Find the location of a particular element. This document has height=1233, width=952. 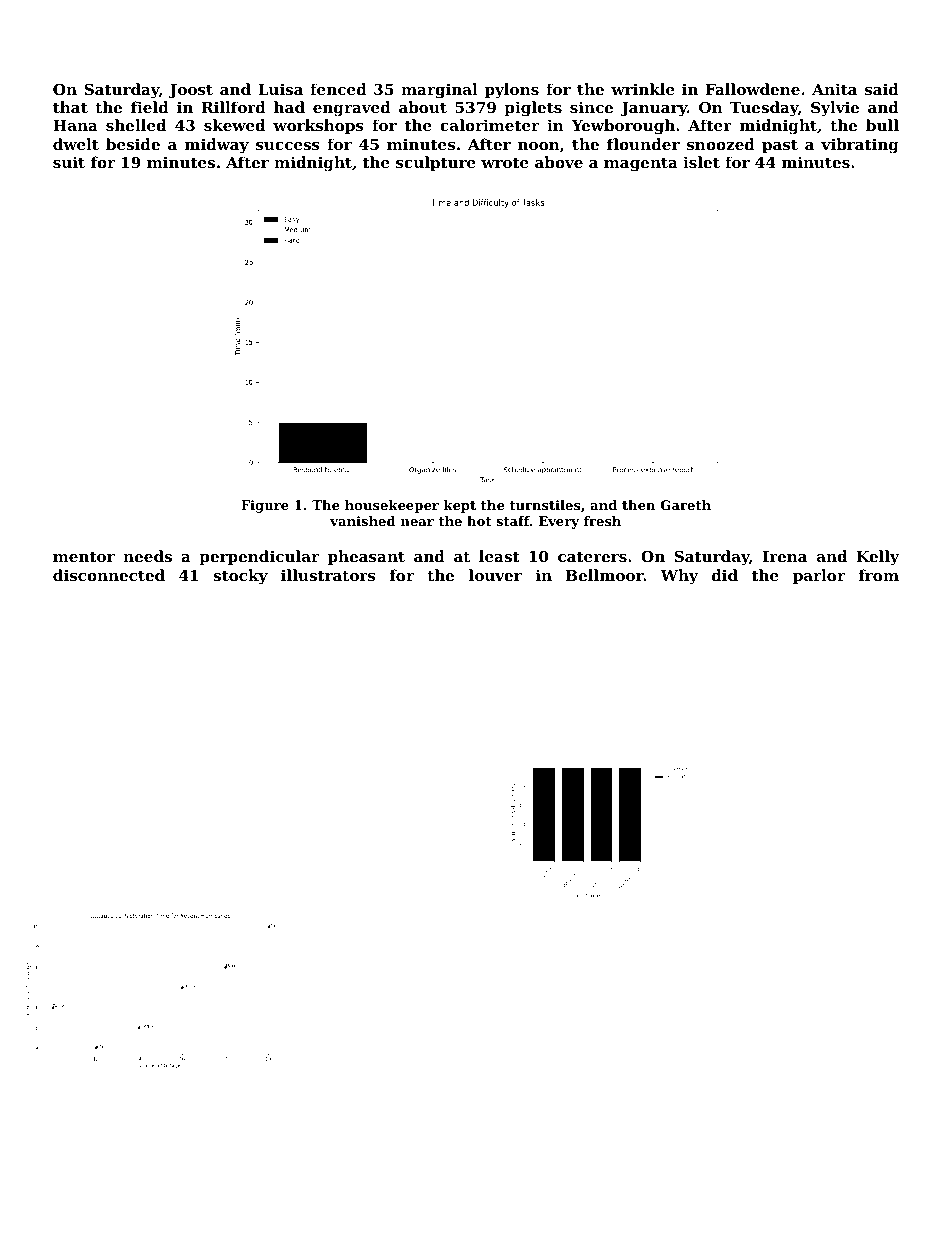

then is located at coordinates (638, 505).
